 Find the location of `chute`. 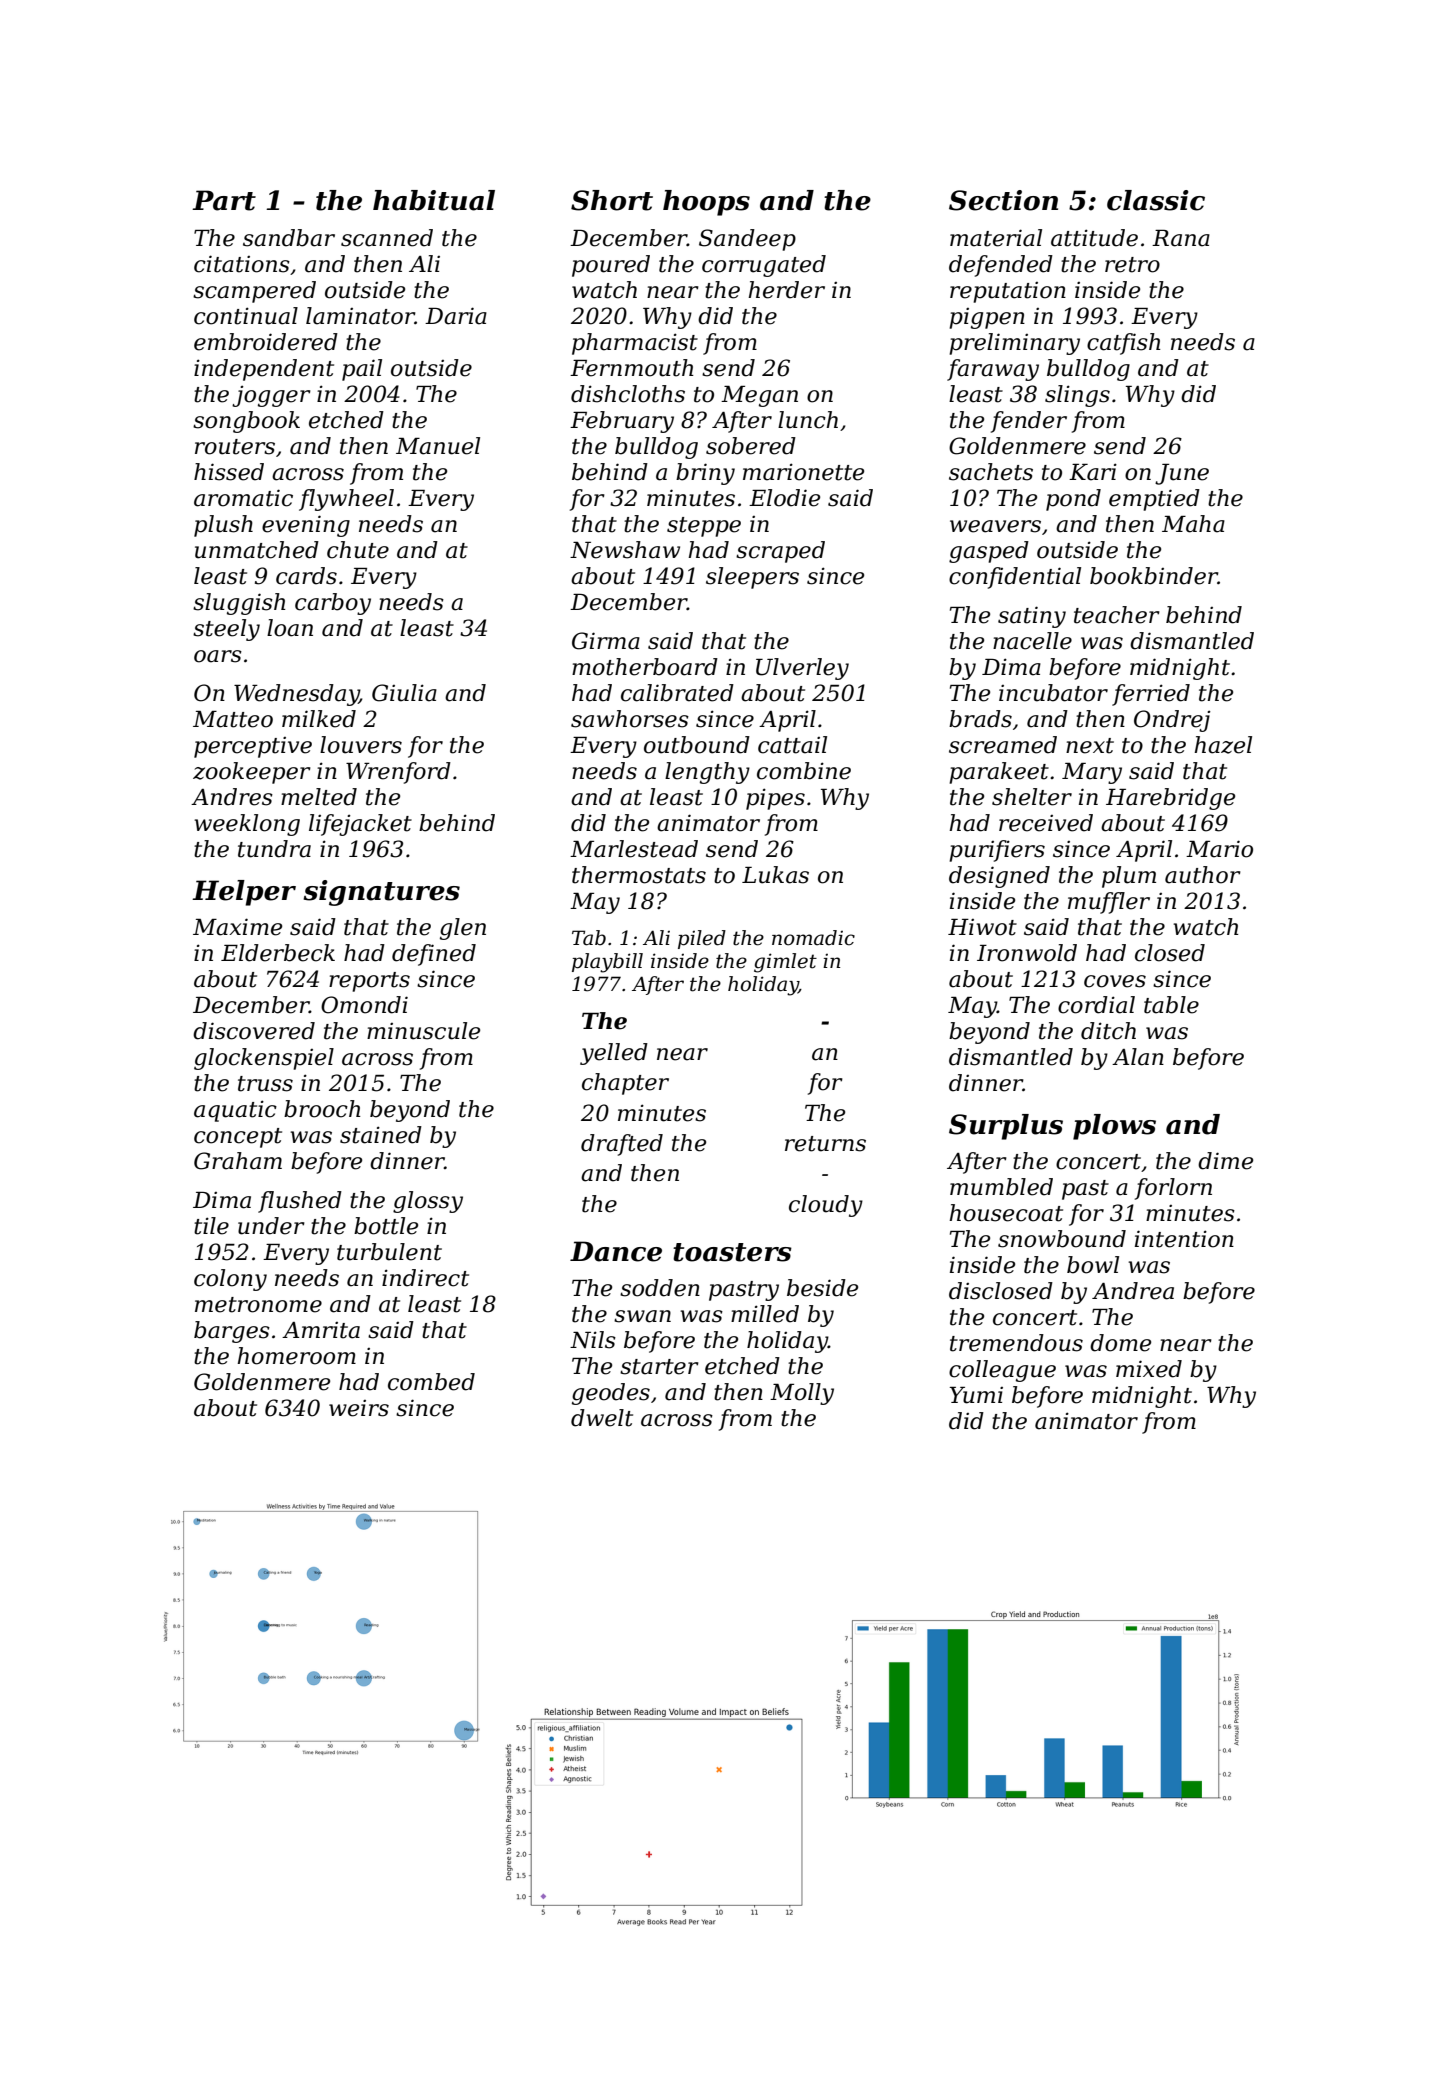

chute is located at coordinates (358, 550).
